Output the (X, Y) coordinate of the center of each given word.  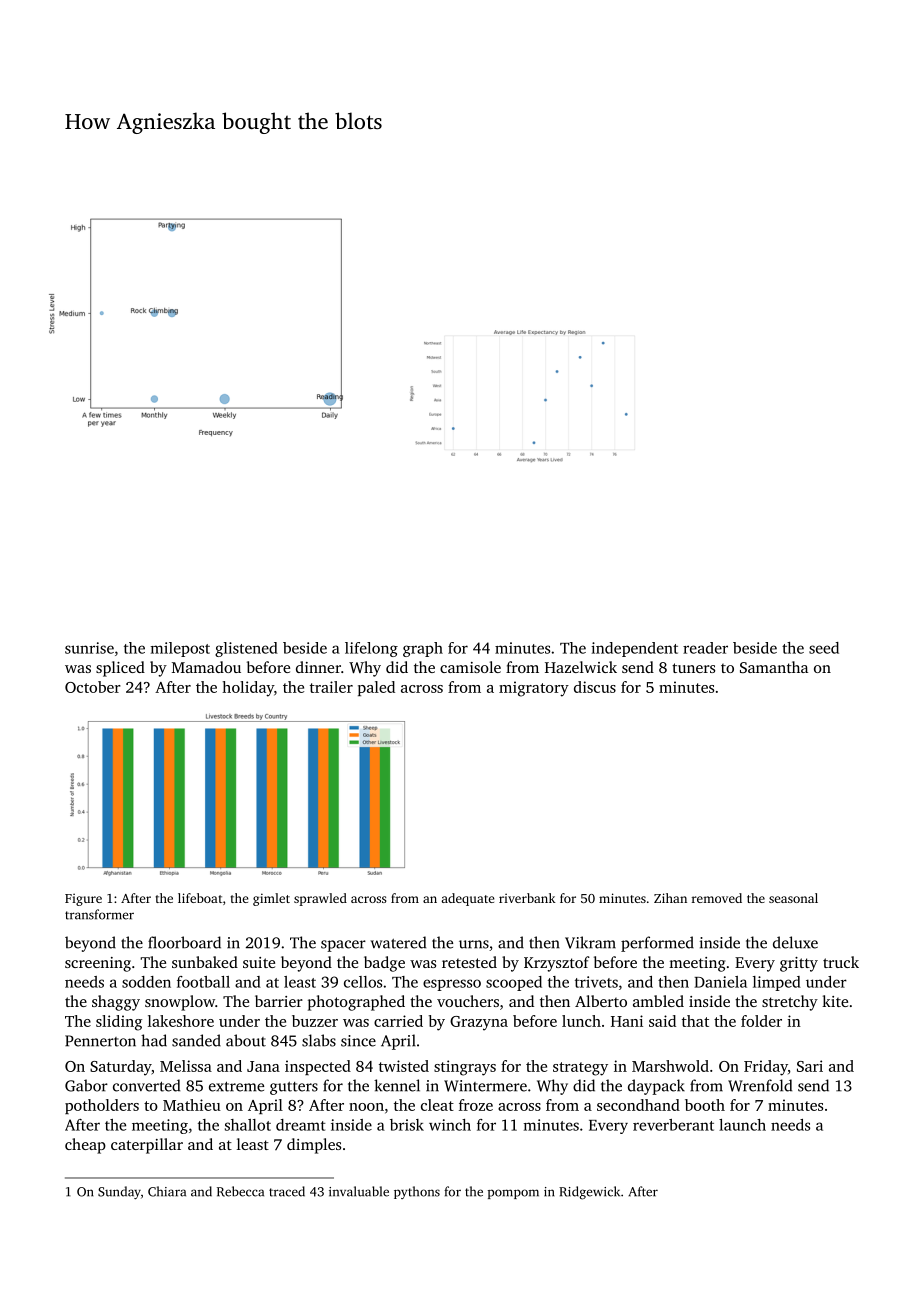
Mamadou (206, 667)
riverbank (527, 898)
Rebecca (240, 1191)
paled (376, 688)
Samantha (774, 667)
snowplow (180, 1003)
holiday (248, 689)
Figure (83, 899)
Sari (810, 1066)
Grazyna (479, 1023)
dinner (318, 667)
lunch (581, 1021)
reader (705, 648)
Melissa (186, 1066)
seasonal (793, 898)
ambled (658, 1001)
